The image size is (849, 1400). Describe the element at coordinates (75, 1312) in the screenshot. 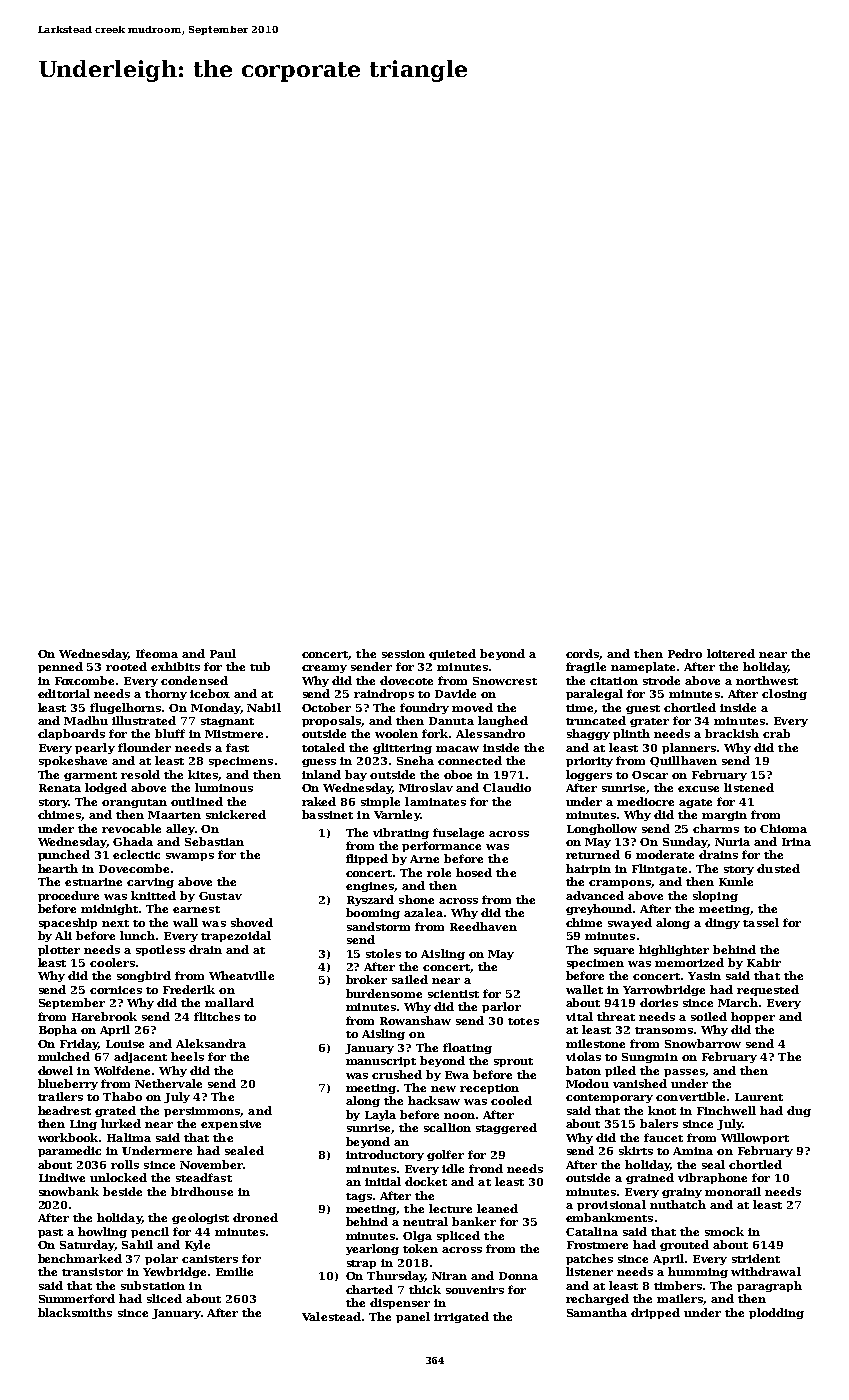

I see `blacksmiths` at that location.
